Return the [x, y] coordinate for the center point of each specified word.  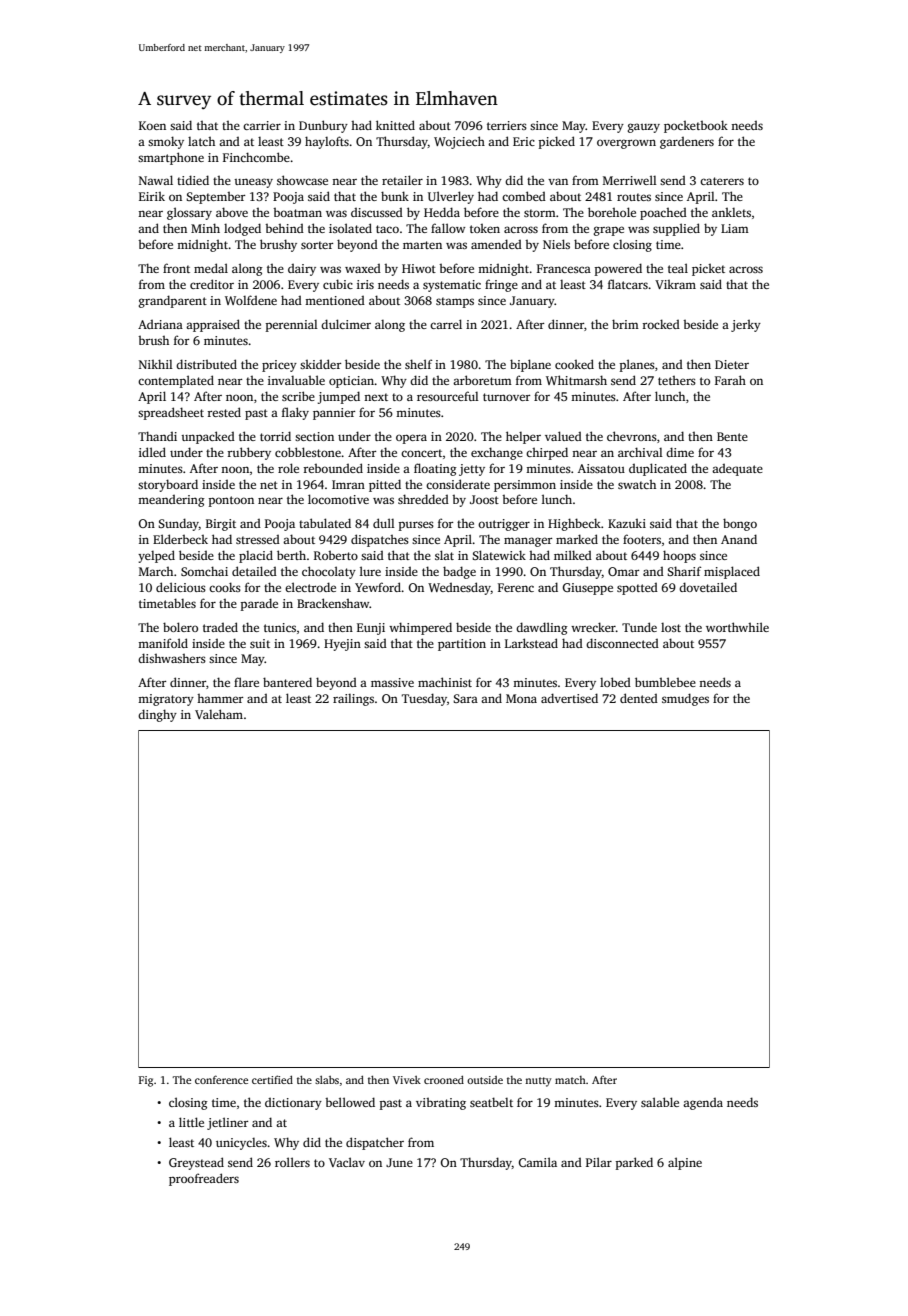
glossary [189, 213]
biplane [530, 365]
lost [671, 627]
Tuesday [424, 699]
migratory [166, 700]
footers [642, 539]
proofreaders [204, 1179]
